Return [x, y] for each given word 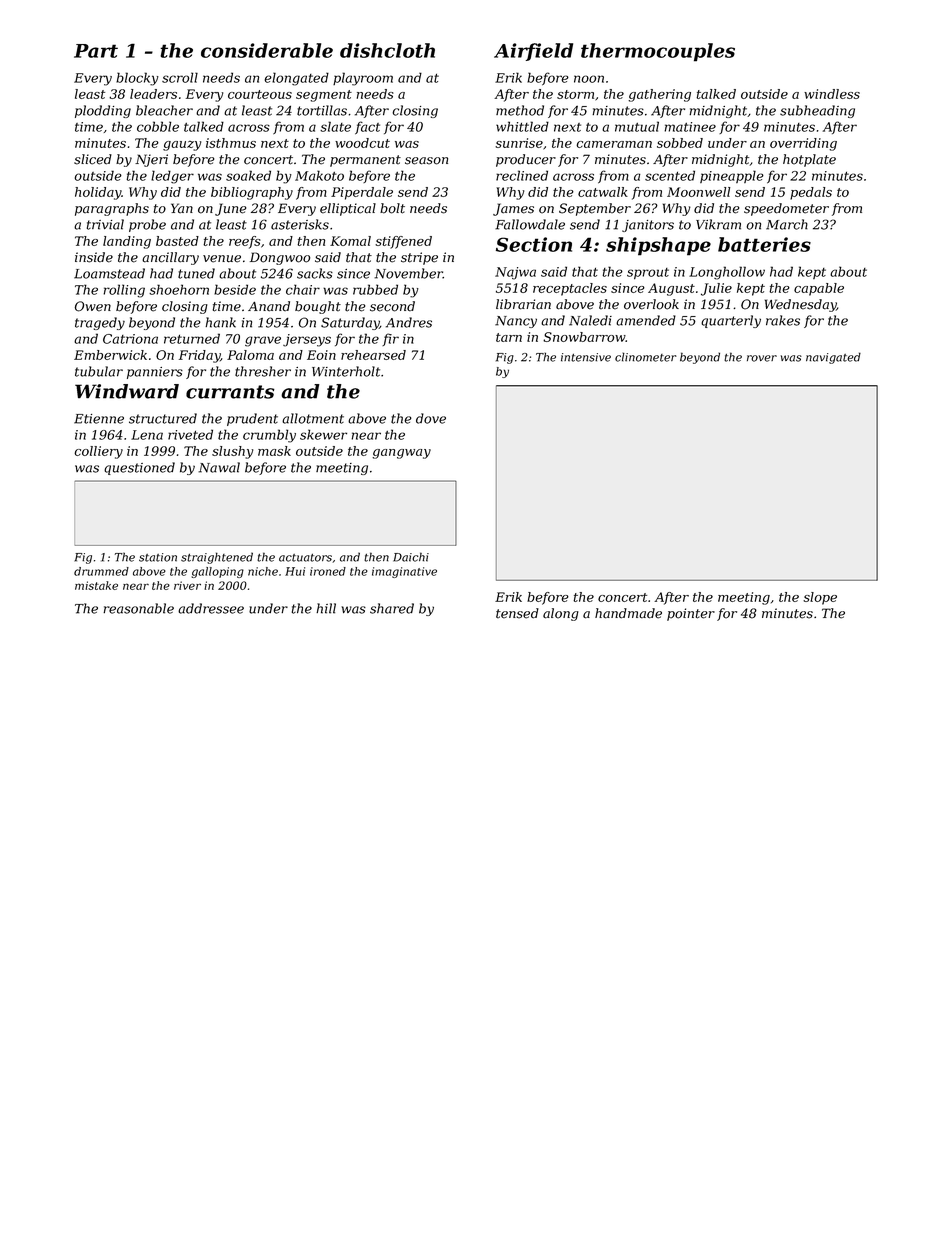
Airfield [533, 52]
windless [832, 94]
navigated [833, 358]
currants [230, 392]
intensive [586, 357]
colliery [98, 452]
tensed [517, 613]
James [513, 209]
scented [670, 175]
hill [326, 608]
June [230, 209]
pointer [691, 614]
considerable [267, 50]
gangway [401, 454]
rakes [783, 320]
